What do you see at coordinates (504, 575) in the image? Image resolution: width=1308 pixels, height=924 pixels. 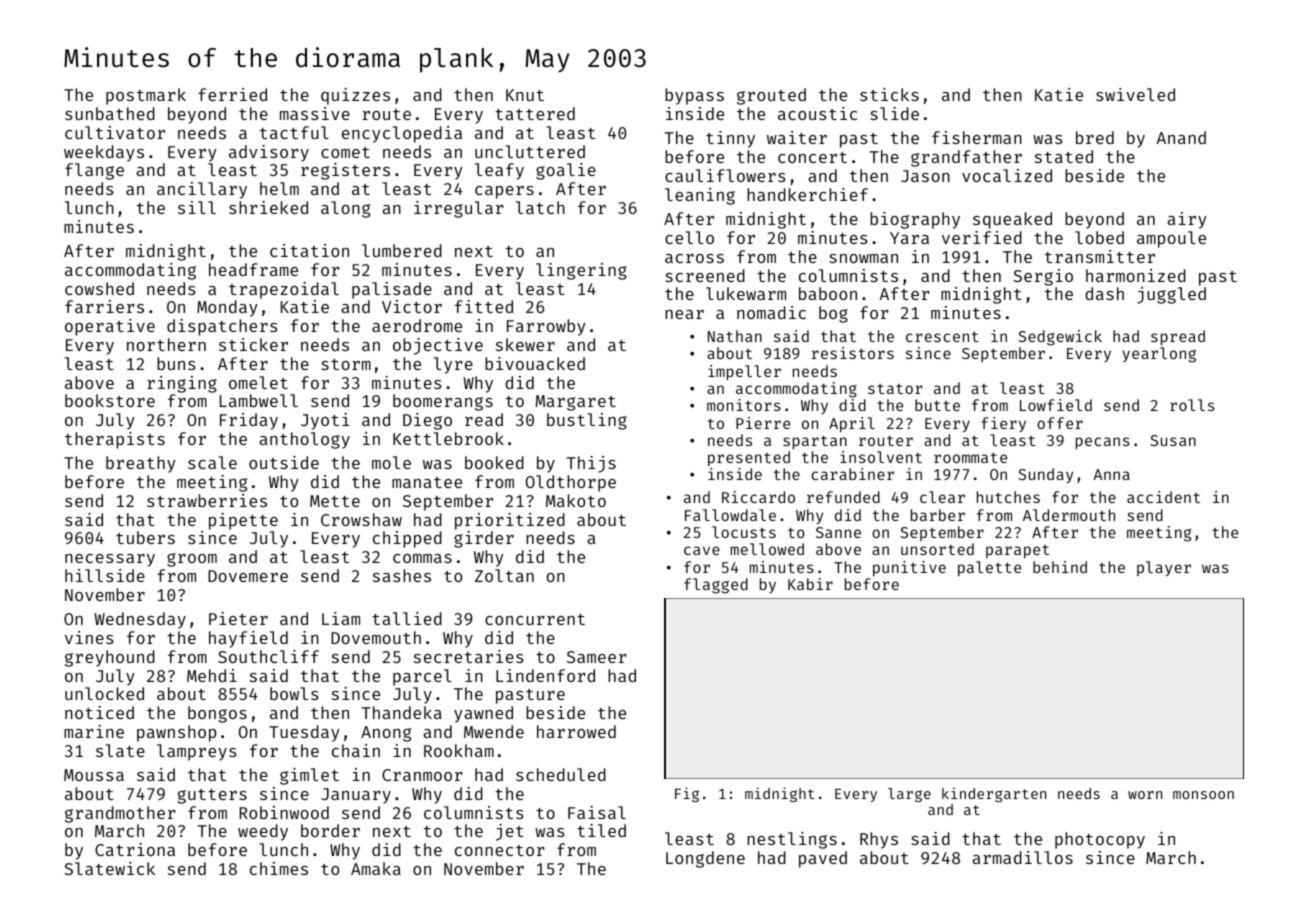 I see `Zoltan` at bounding box center [504, 575].
